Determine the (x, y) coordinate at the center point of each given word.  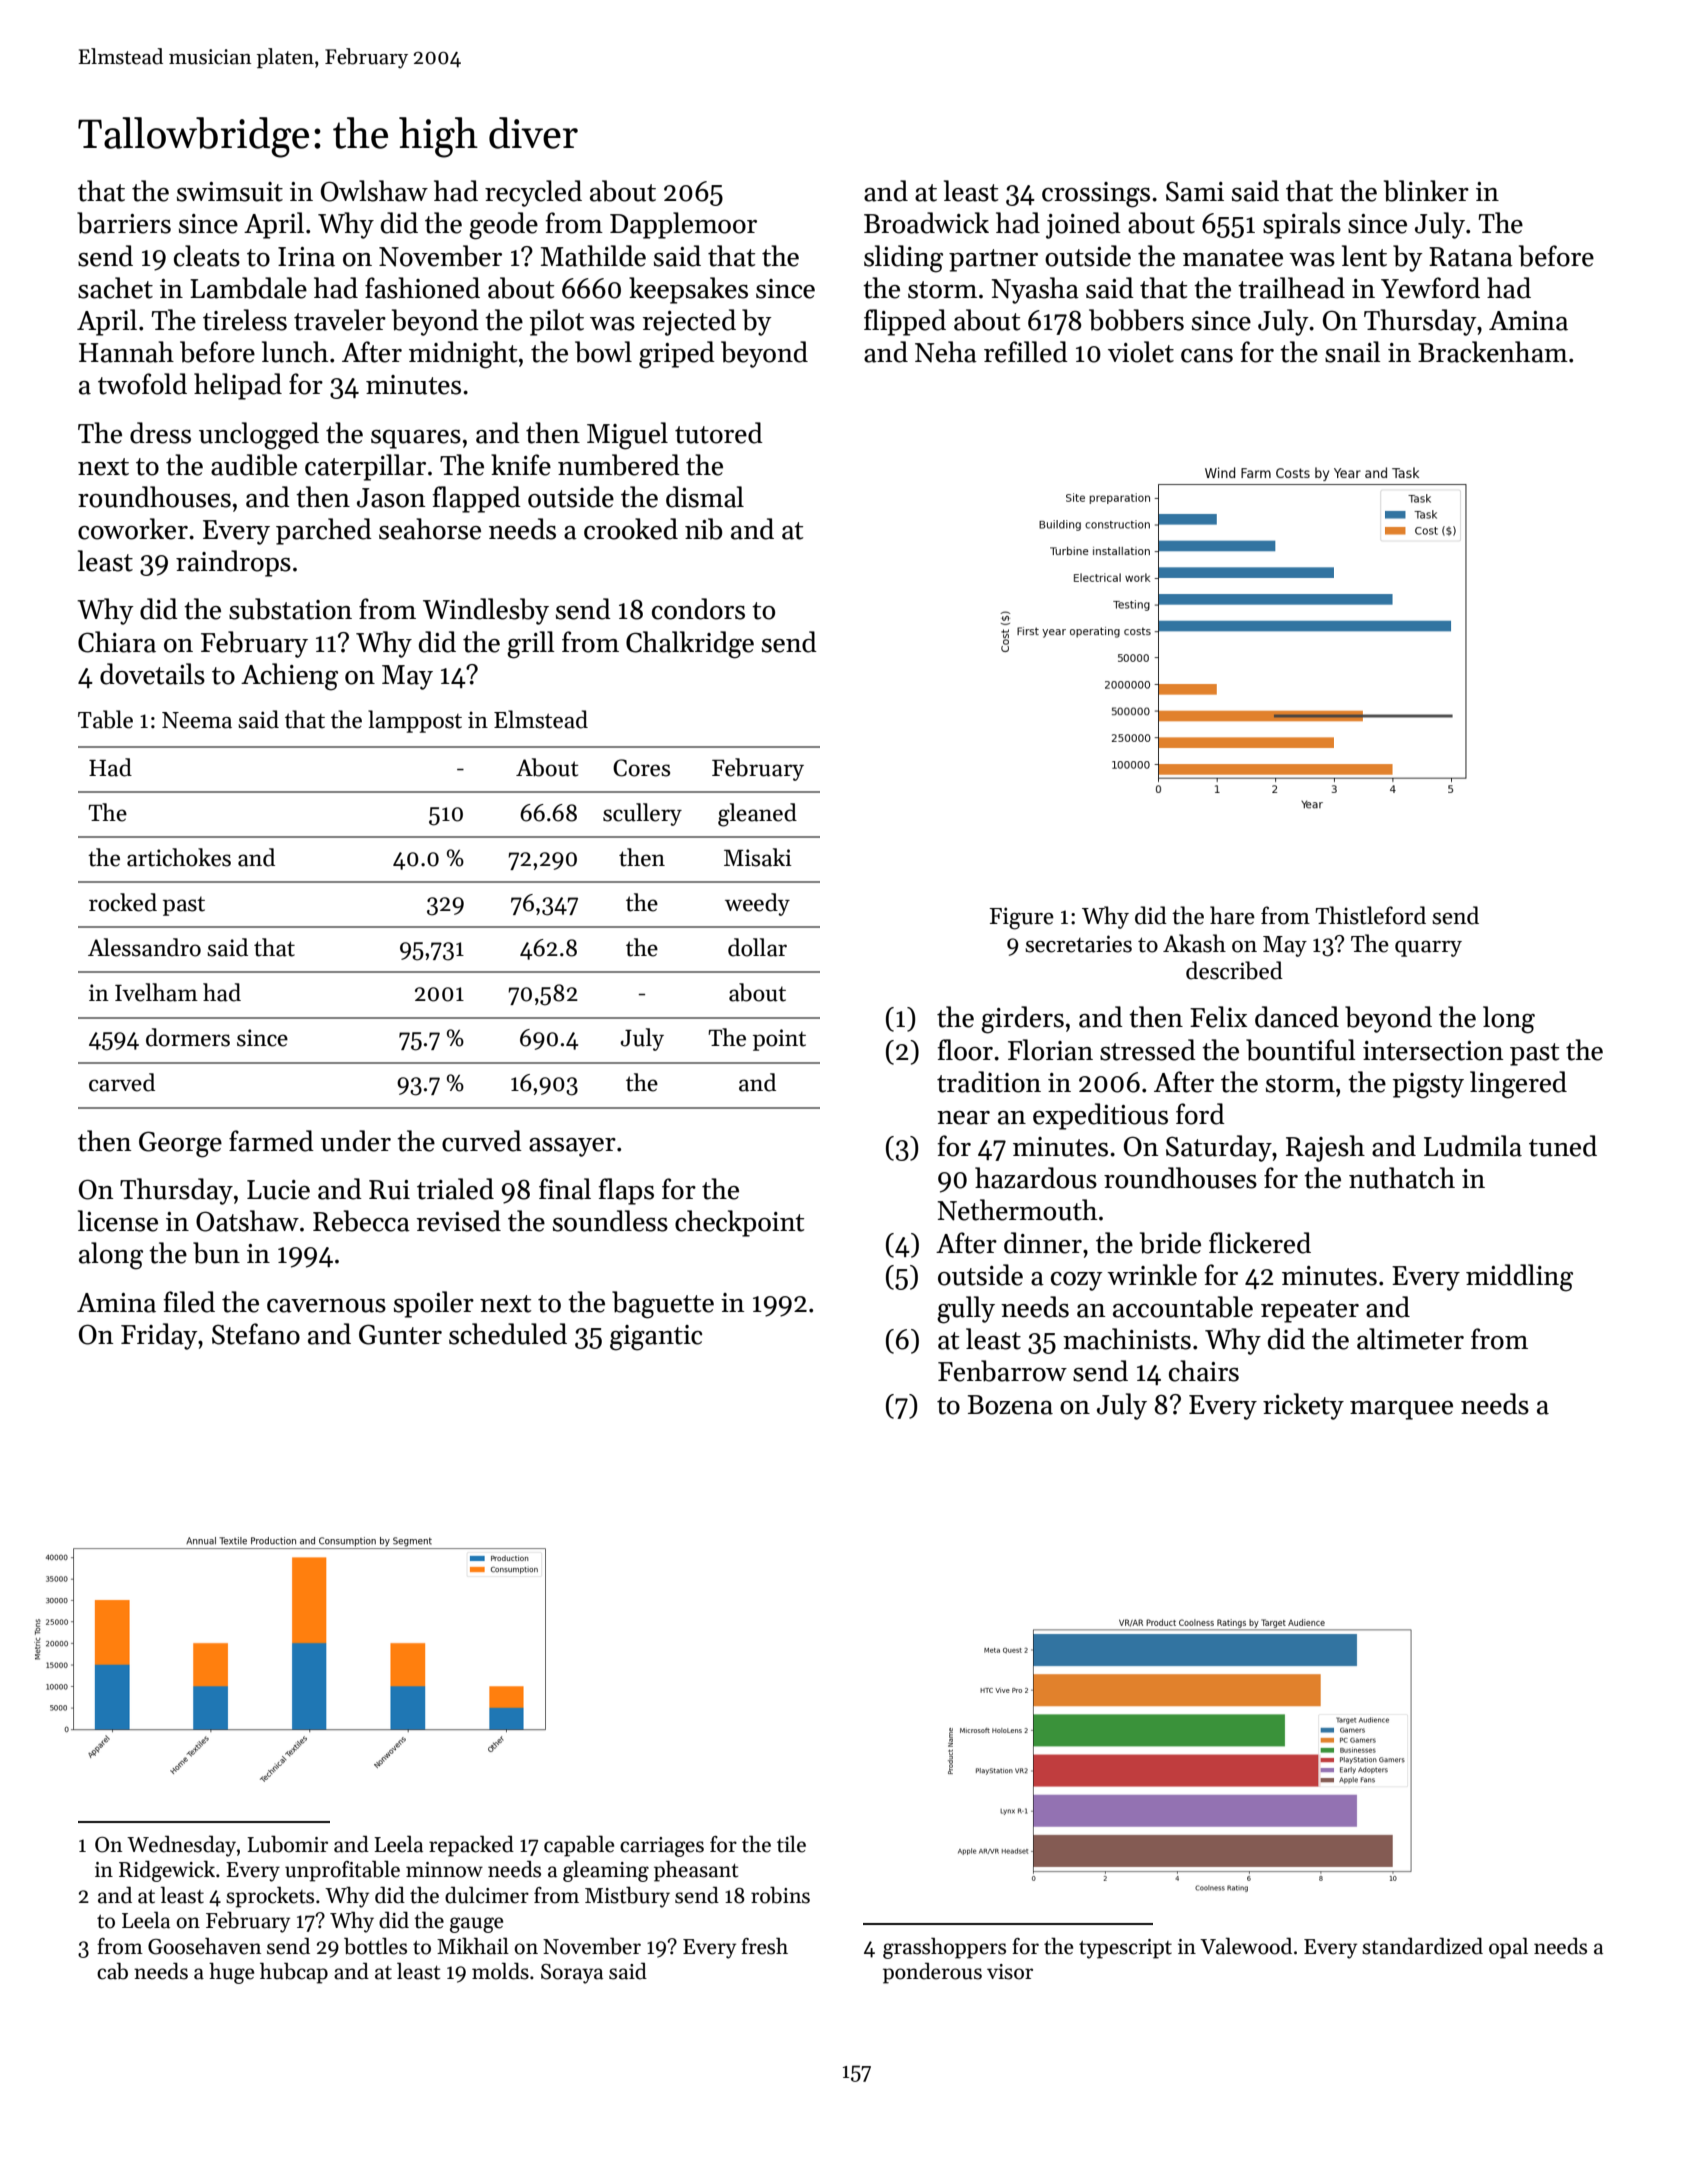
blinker (1426, 191)
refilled (1026, 352)
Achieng (289, 677)
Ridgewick (167, 1871)
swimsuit (230, 192)
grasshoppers (944, 1948)
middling (1519, 1278)
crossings (1096, 195)
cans (1207, 356)
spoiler (434, 1304)
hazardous (1036, 1178)
